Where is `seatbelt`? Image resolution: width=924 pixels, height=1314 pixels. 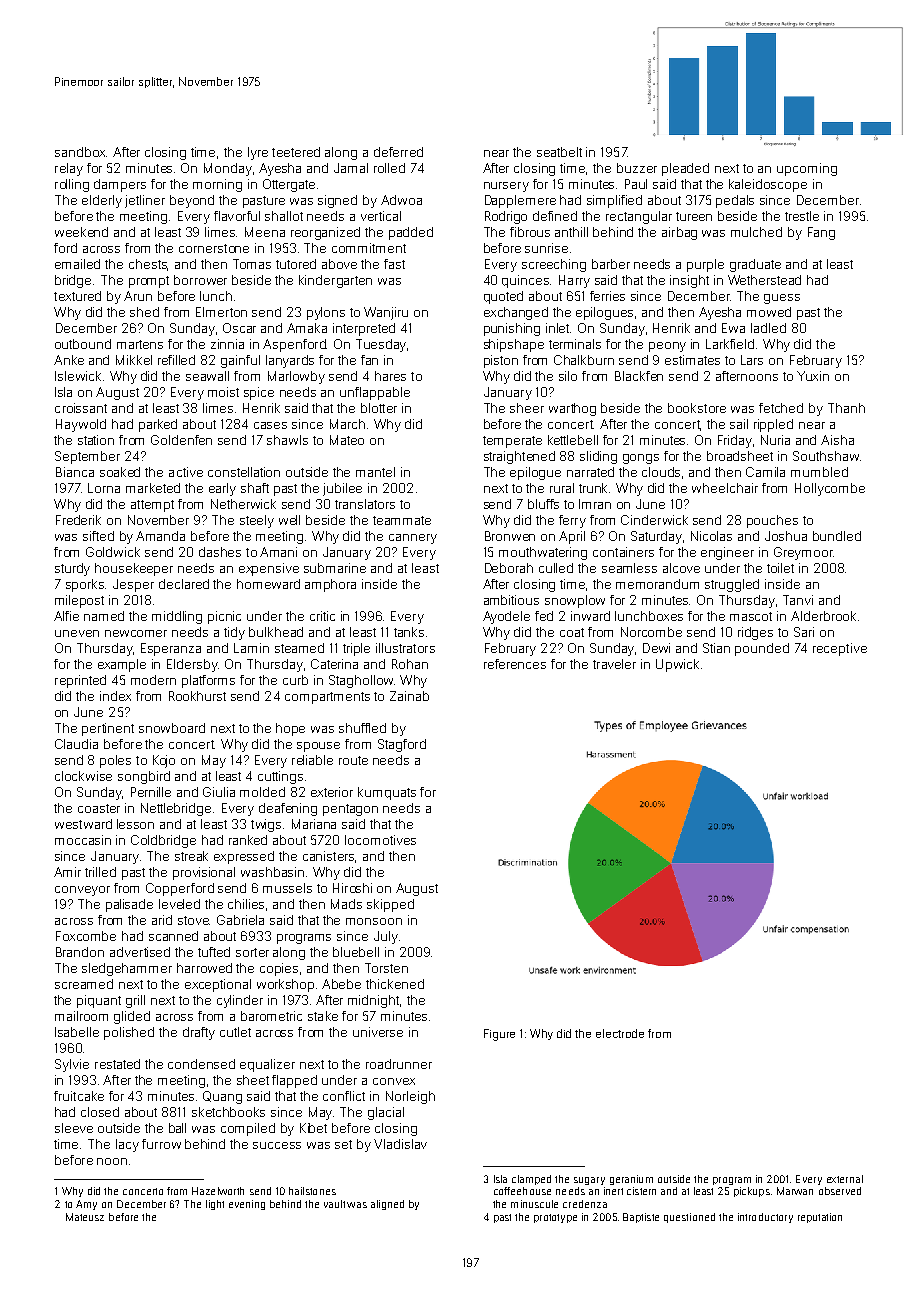
seatbelt is located at coordinates (559, 152).
